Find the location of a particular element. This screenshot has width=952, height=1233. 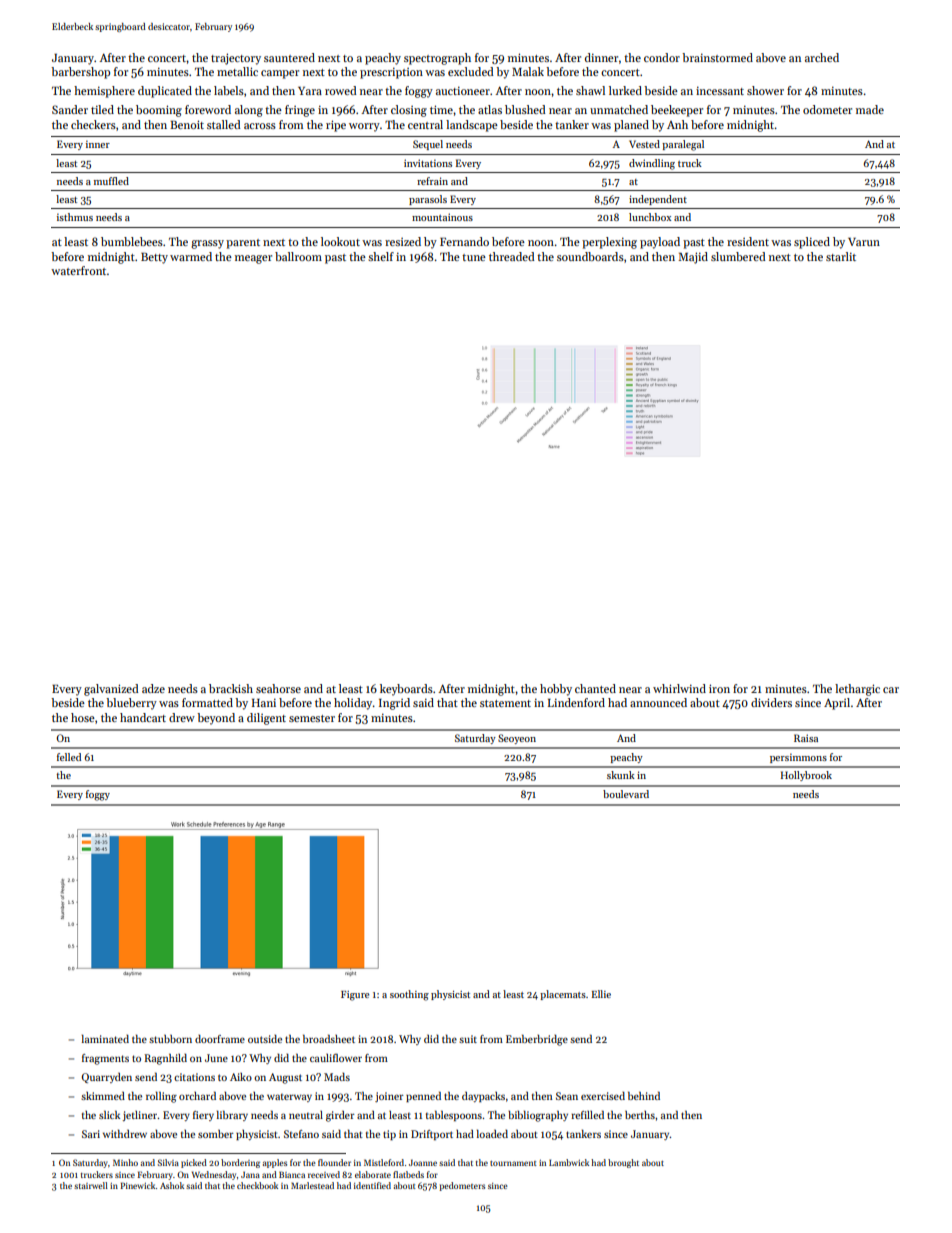

barbershop is located at coordinates (80, 73).
